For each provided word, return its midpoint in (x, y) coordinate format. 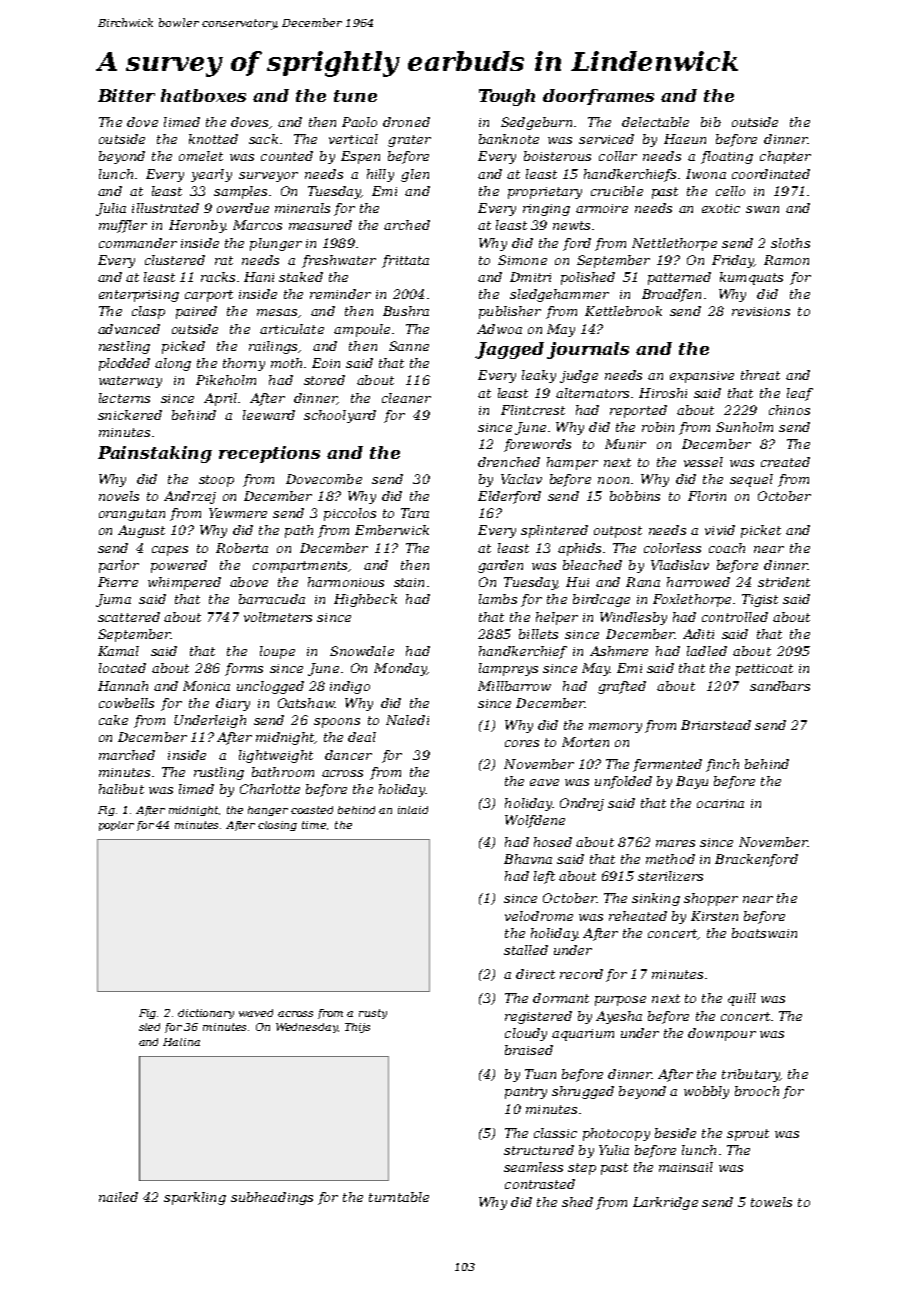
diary (233, 704)
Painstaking (155, 454)
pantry (526, 1093)
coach (727, 548)
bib (711, 122)
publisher (510, 312)
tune (355, 96)
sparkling (195, 1198)
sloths (790, 243)
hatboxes (203, 95)
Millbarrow (514, 686)
